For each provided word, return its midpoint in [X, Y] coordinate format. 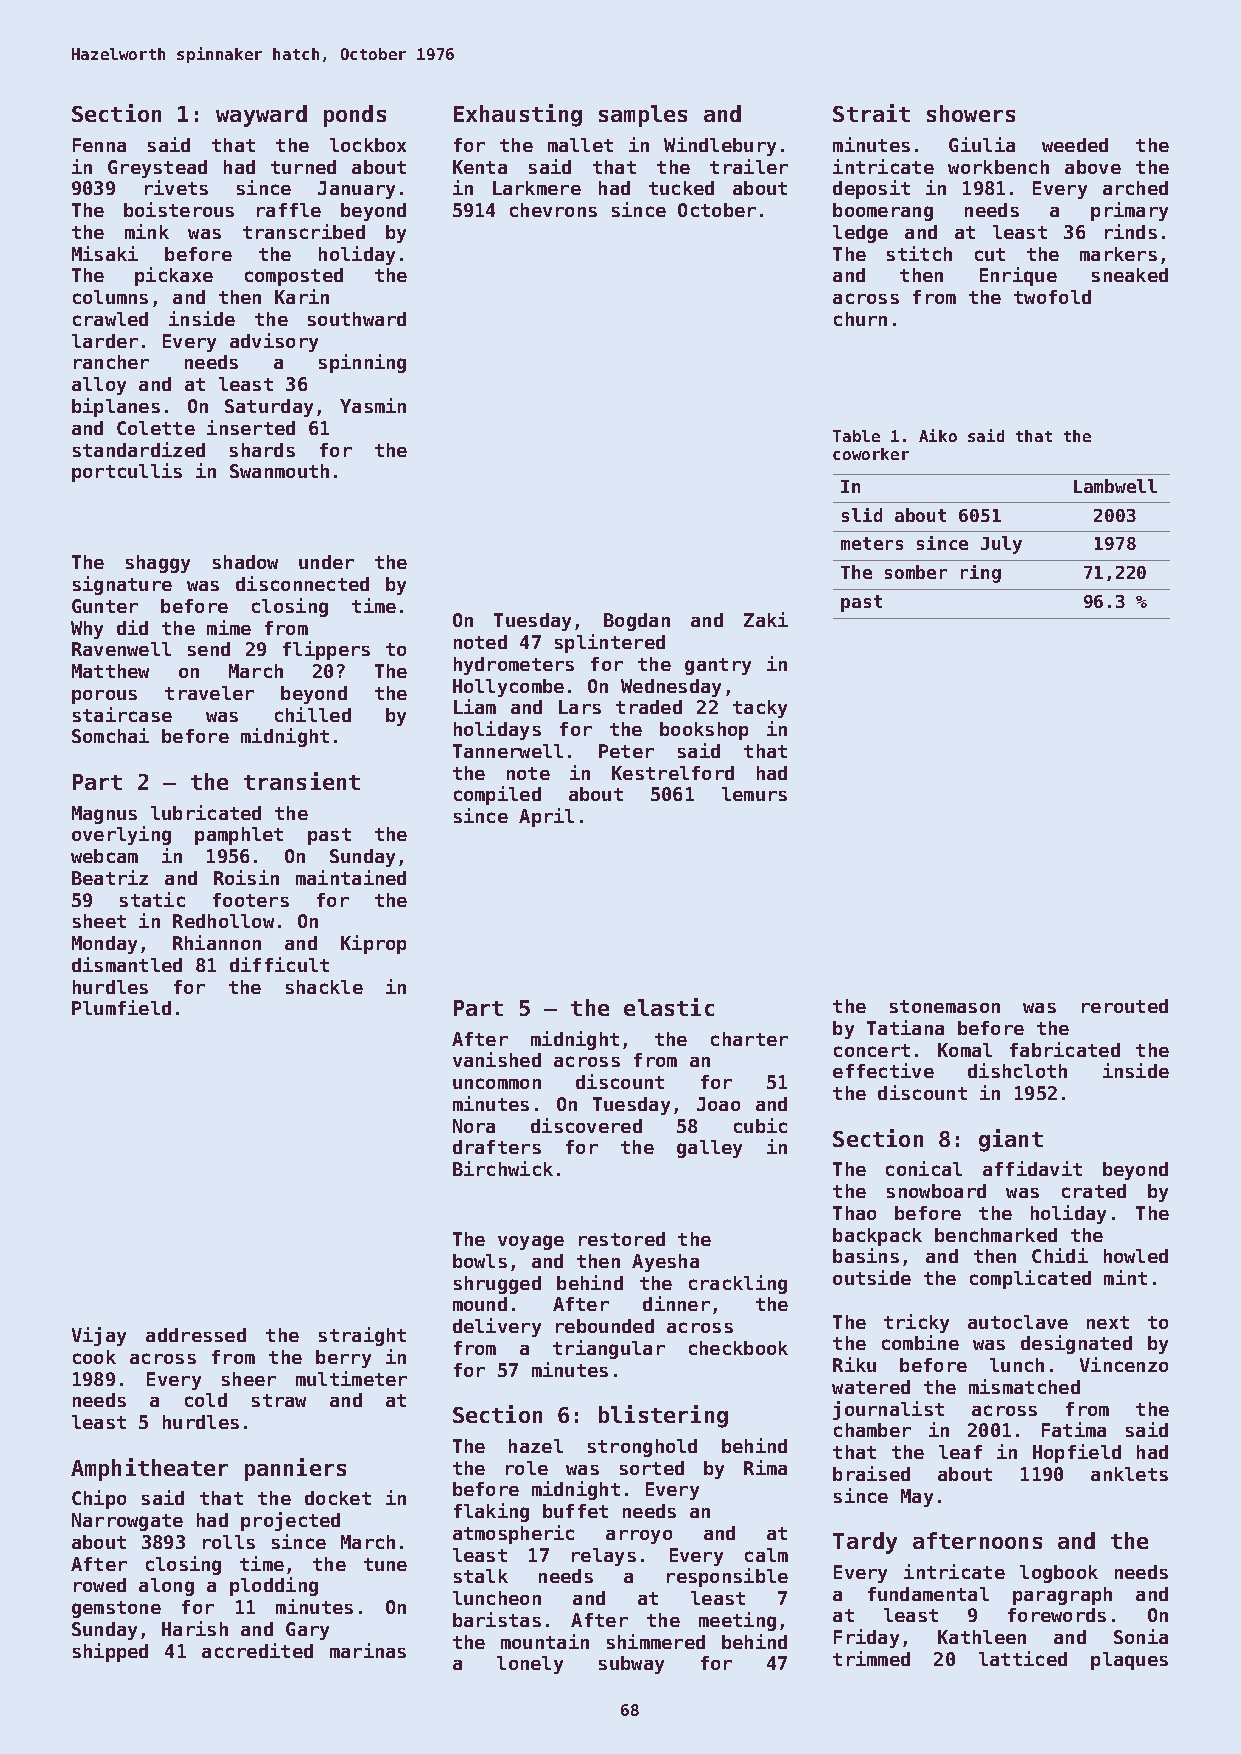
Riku [854, 1364]
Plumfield [121, 1007]
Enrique [1018, 276]
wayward [261, 116]
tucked [681, 188]
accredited [257, 1650]
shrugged [497, 1285]
